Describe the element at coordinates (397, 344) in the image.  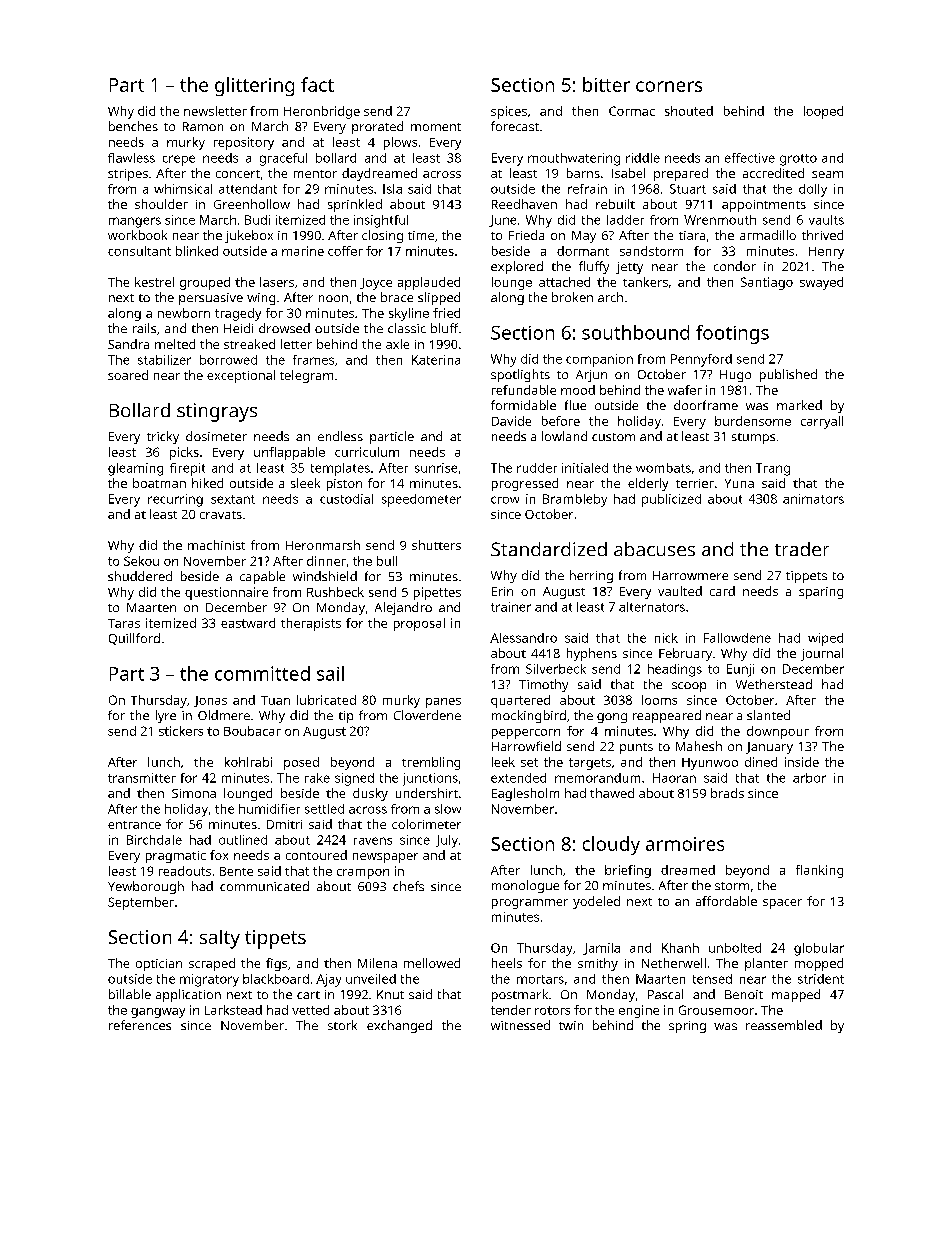
I see `axle` at that location.
